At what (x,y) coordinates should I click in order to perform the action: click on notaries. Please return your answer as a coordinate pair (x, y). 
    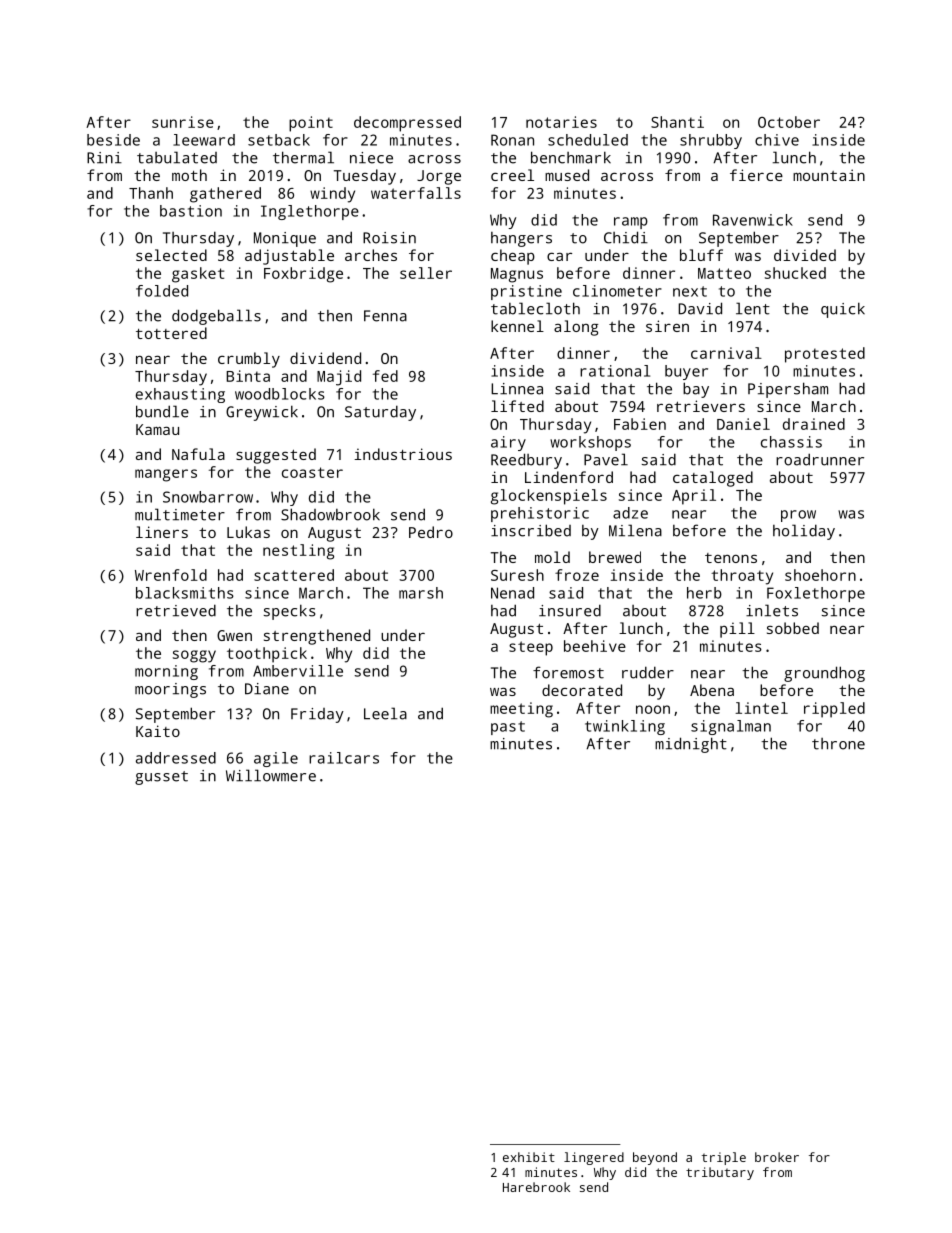
    Looking at the image, I should click on (561, 122).
